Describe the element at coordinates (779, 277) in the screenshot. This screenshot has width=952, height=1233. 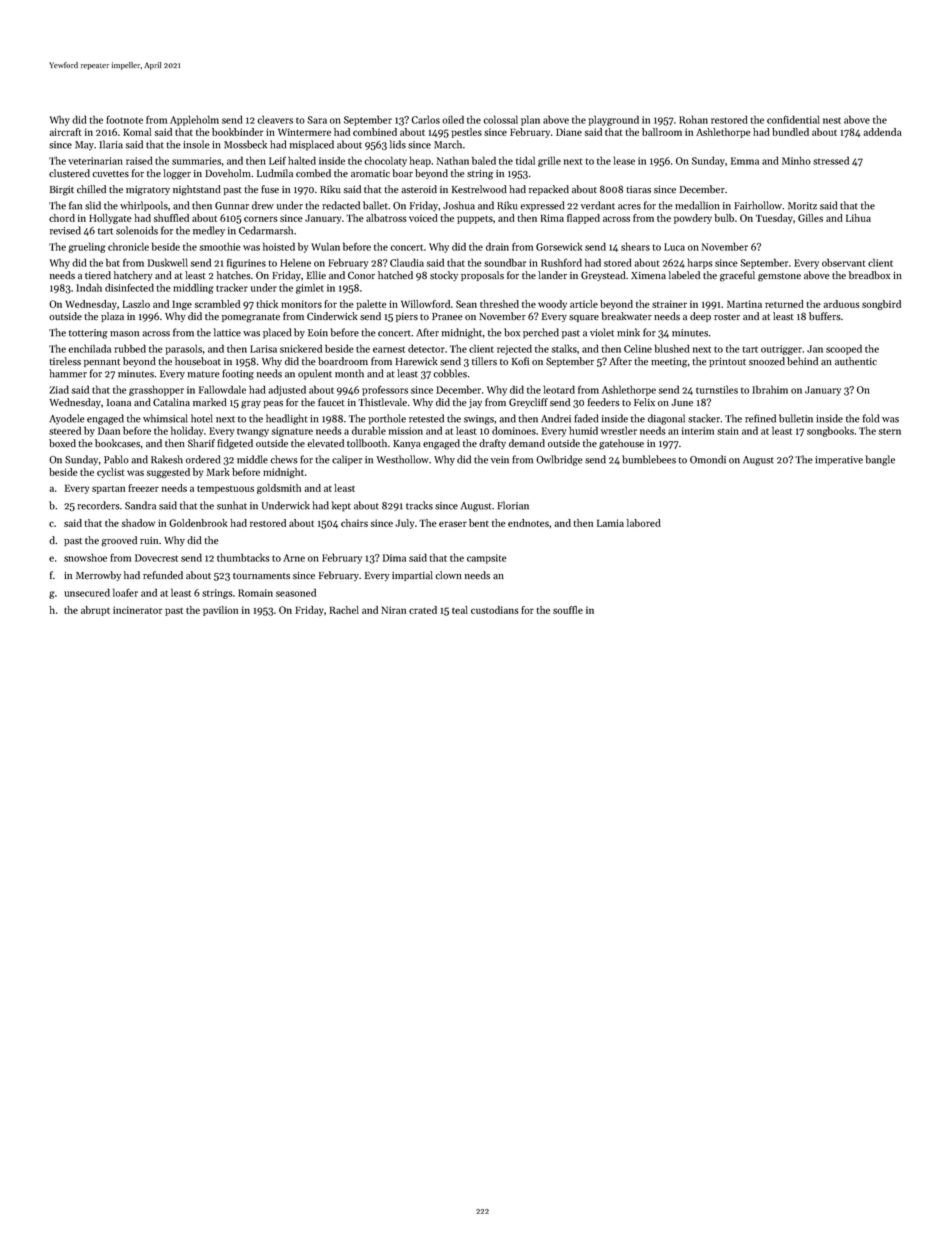
I see `gemstone` at that location.
